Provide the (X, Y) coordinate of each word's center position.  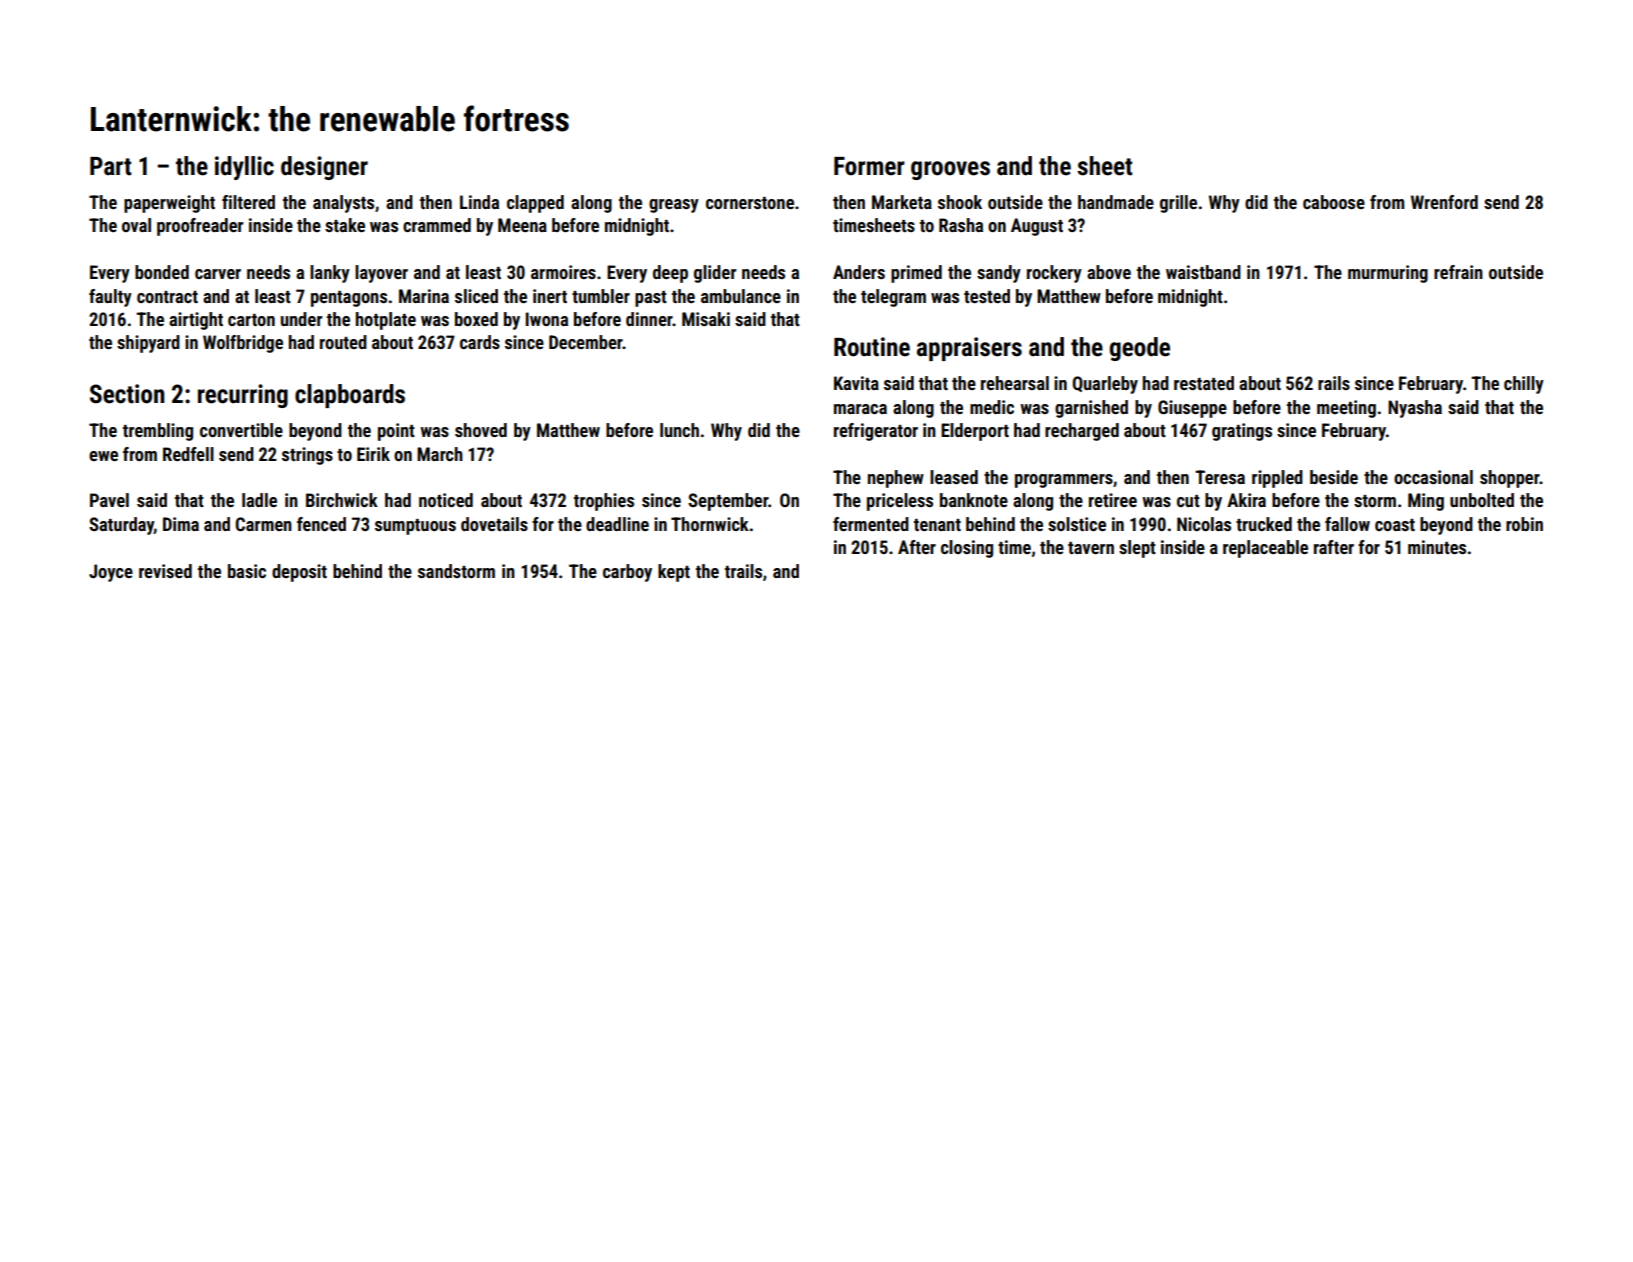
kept (674, 573)
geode (1140, 349)
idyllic (244, 168)
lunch (679, 430)
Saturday (121, 526)
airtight (196, 321)
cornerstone (750, 203)
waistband (1203, 272)
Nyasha (1415, 409)
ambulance (741, 296)
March (440, 454)
